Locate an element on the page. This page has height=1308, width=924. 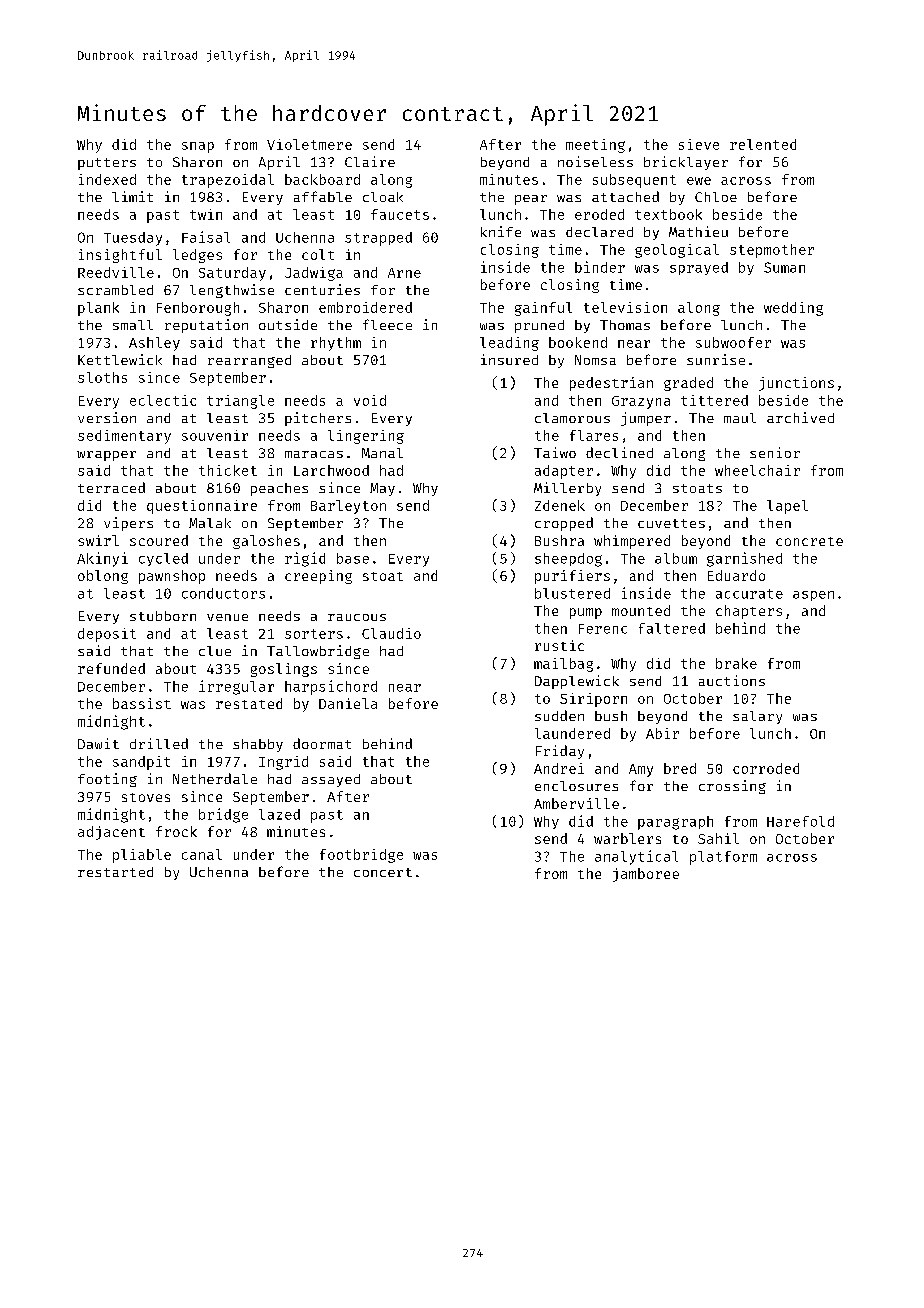
jamboree is located at coordinates (646, 875).
